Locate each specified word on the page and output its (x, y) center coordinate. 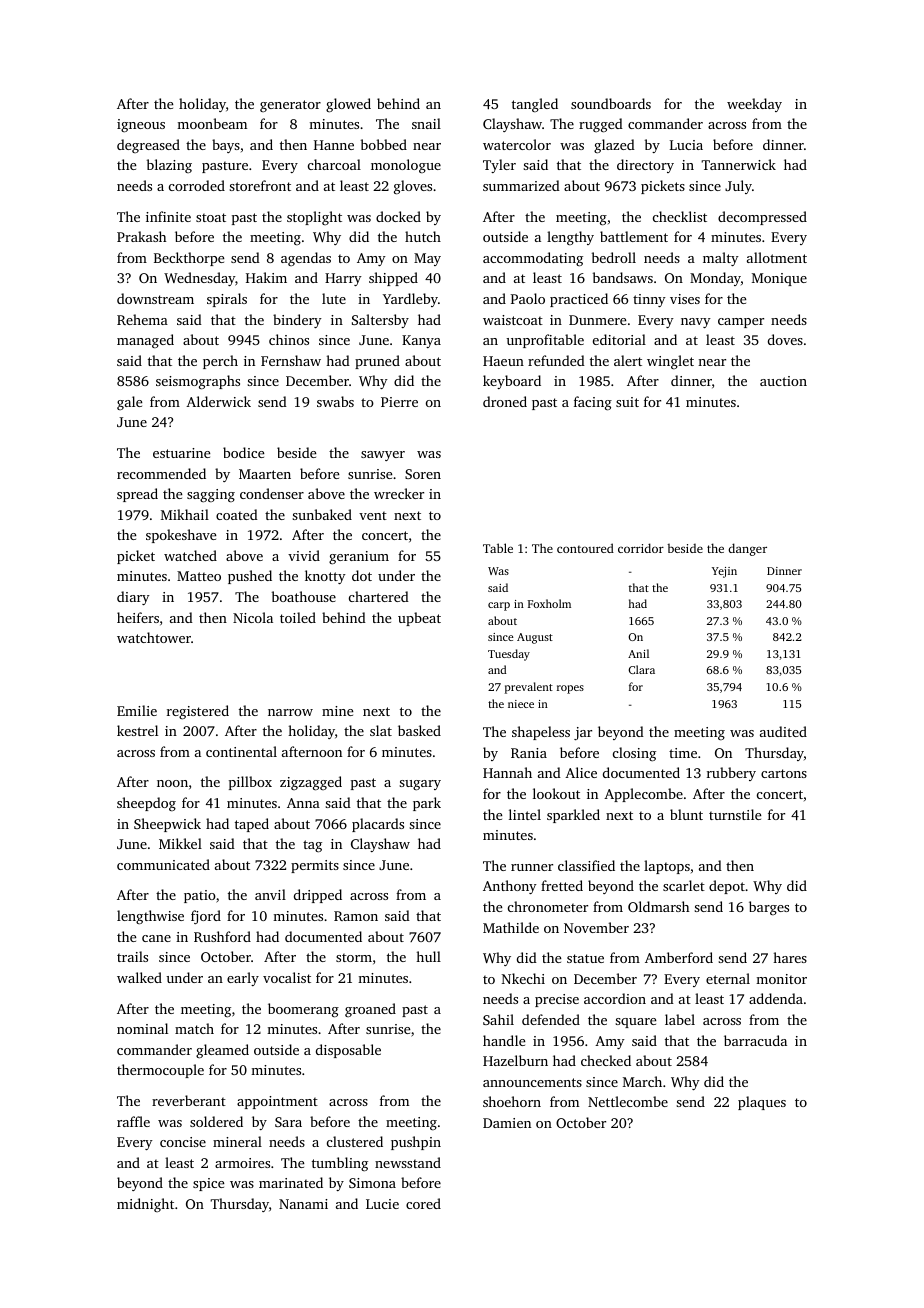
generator (290, 106)
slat (381, 730)
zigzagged (311, 783)
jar (583, 733)
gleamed (222, 1051)
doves (785, 339)
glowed (348, 105)
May (427, 259)
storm (354, 957)
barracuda (755, 1040)
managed (145, 341)
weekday (754, 105)
